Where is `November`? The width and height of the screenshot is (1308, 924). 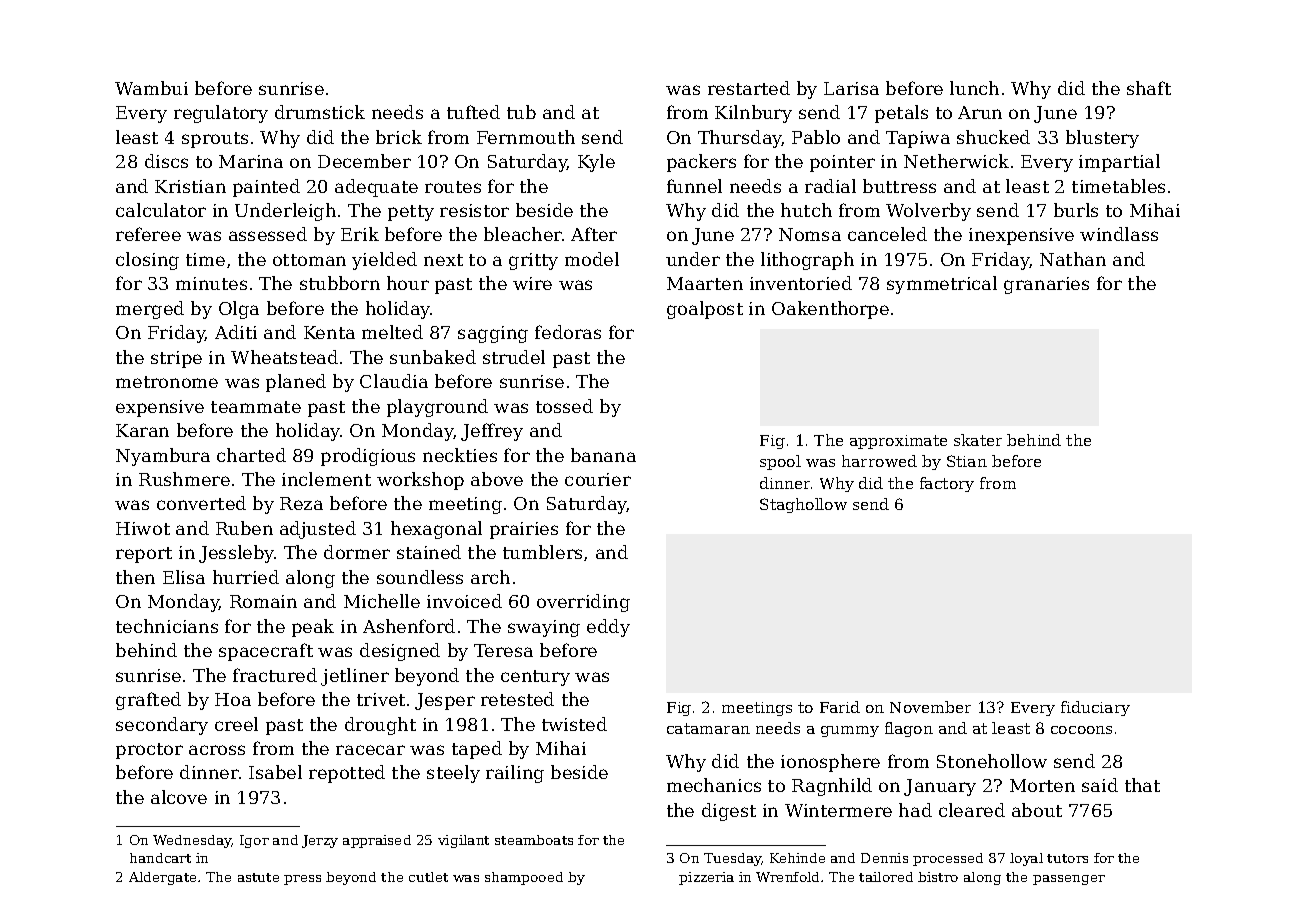
November is located at coordinates (930, 707).
